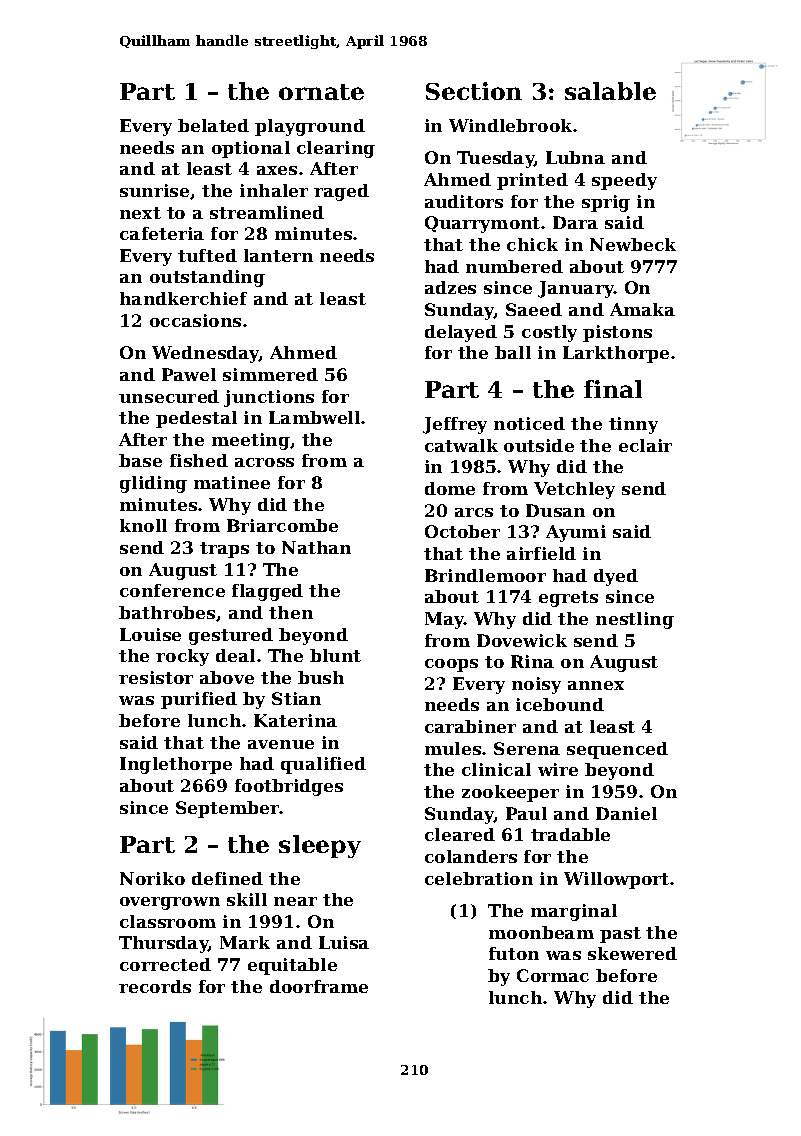 The width and height of the document is (801, 1136). What do you see at coordinates (453, 748) in the document?
I see `mules` at bounding box center [453, 748].
